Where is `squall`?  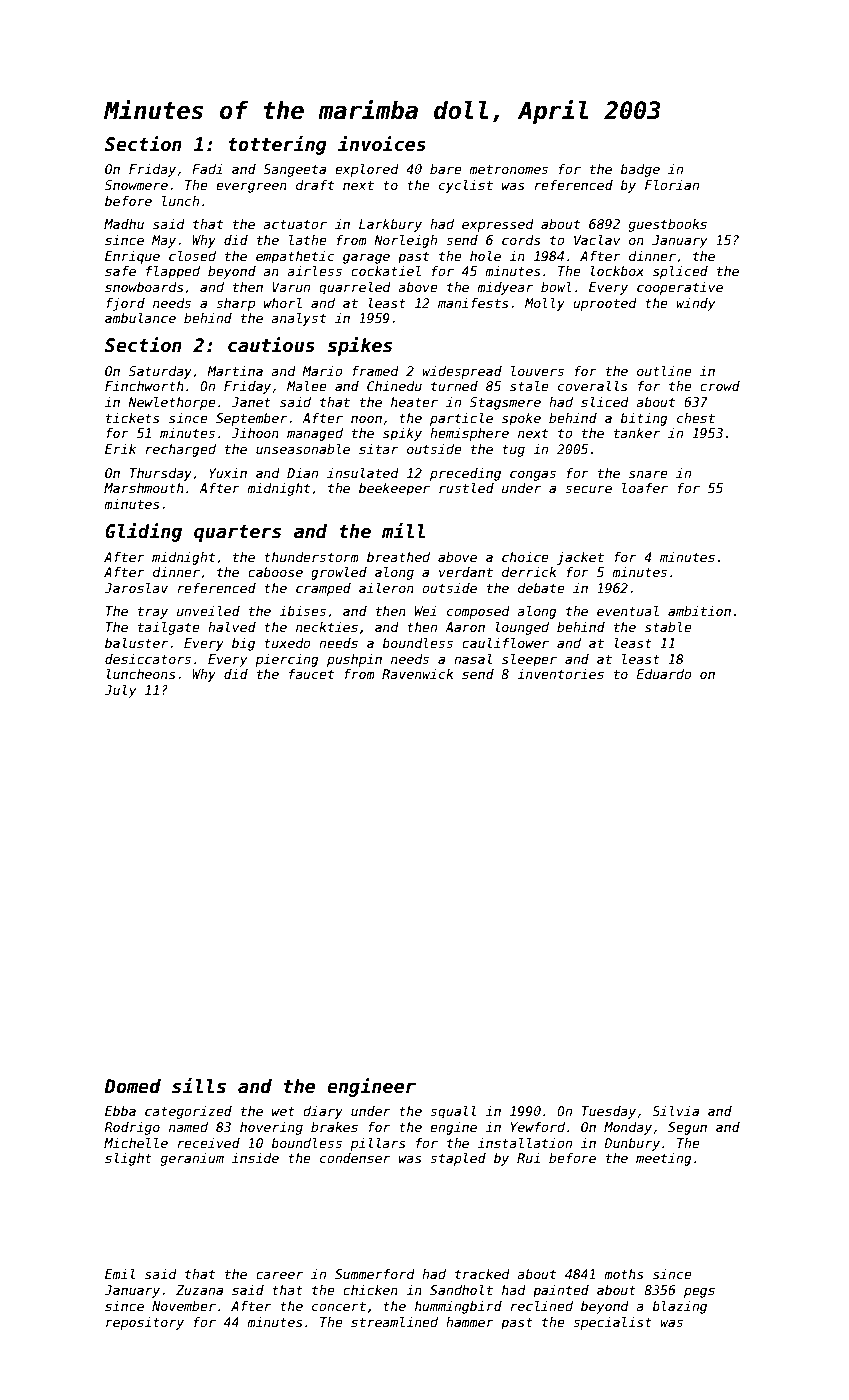
squall is located at coordinates (453, 1112).
